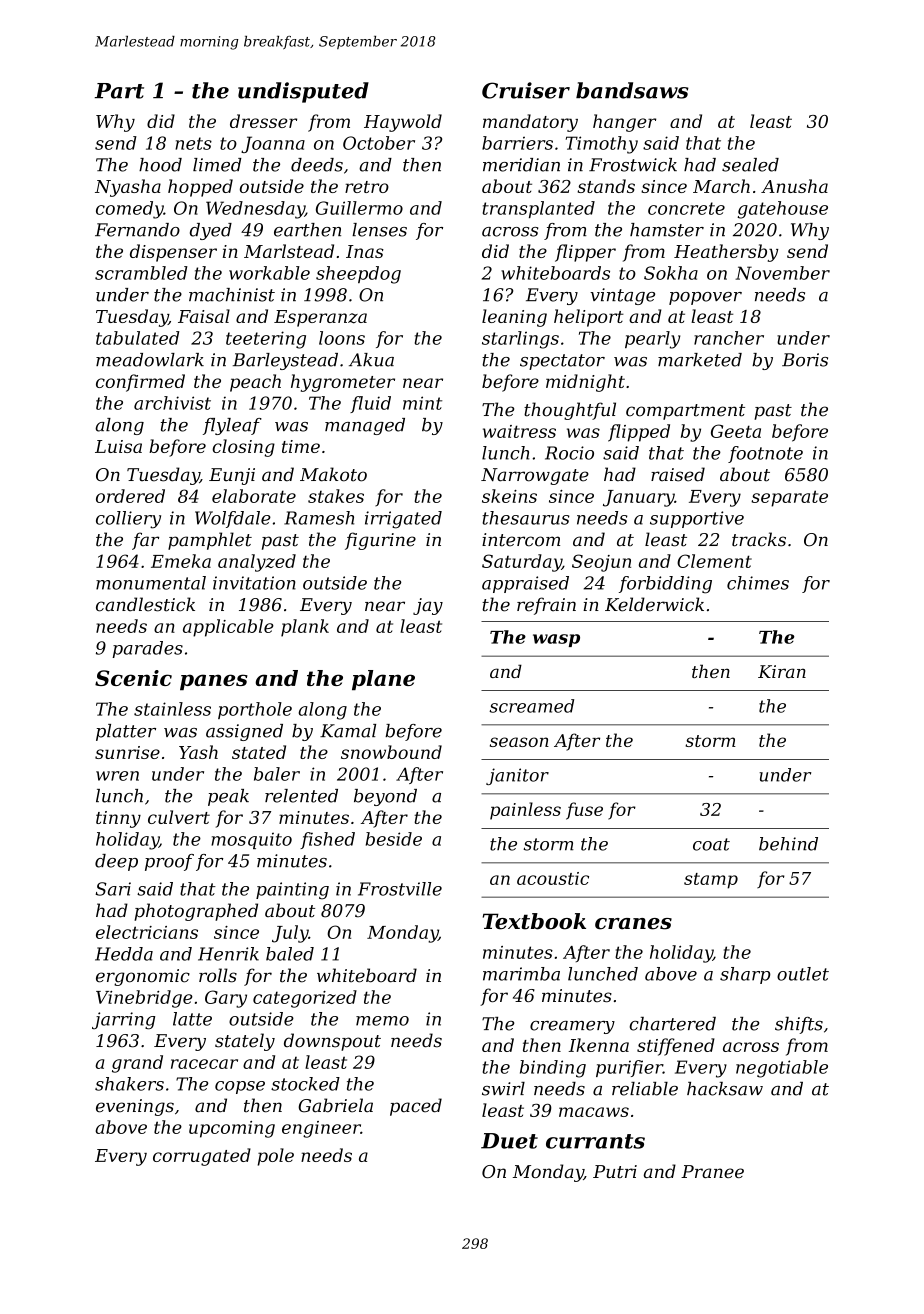 This page has height=1314, width=924. I want to click on far, so click(145, 541).
